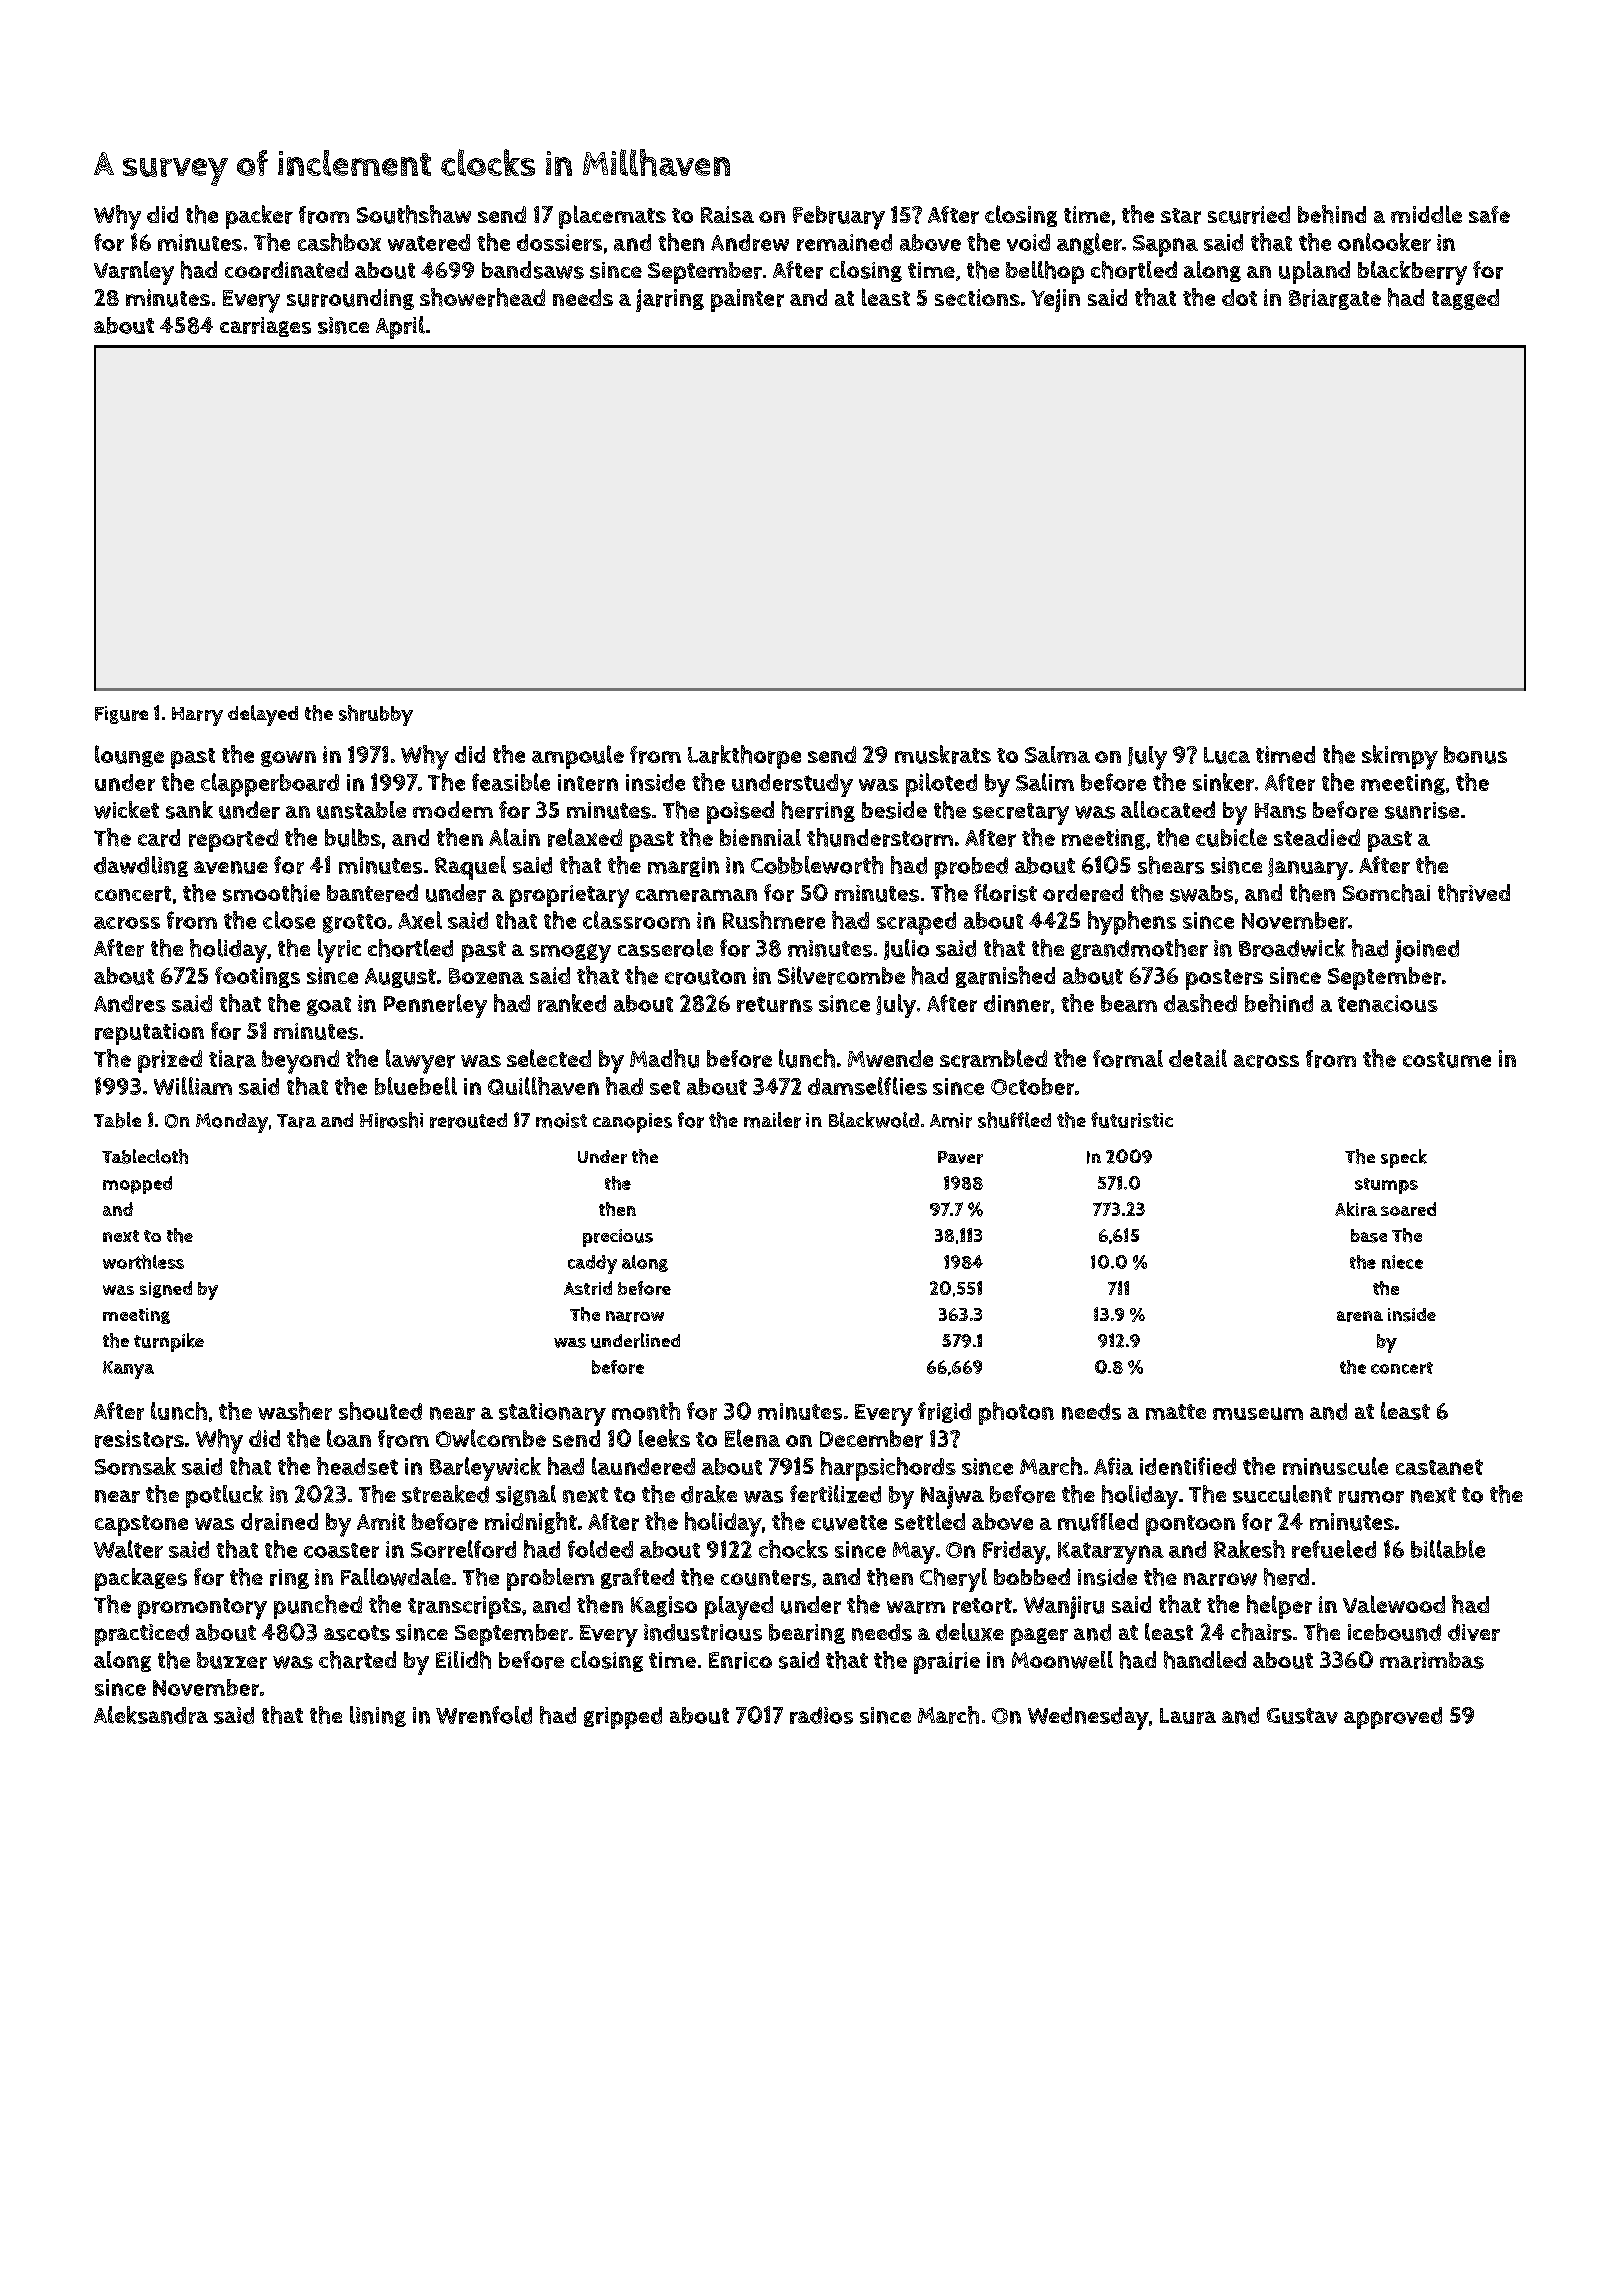 The height and width of the page is (2292, 1620). I want to click on castanet, so click(1439, 1467).
